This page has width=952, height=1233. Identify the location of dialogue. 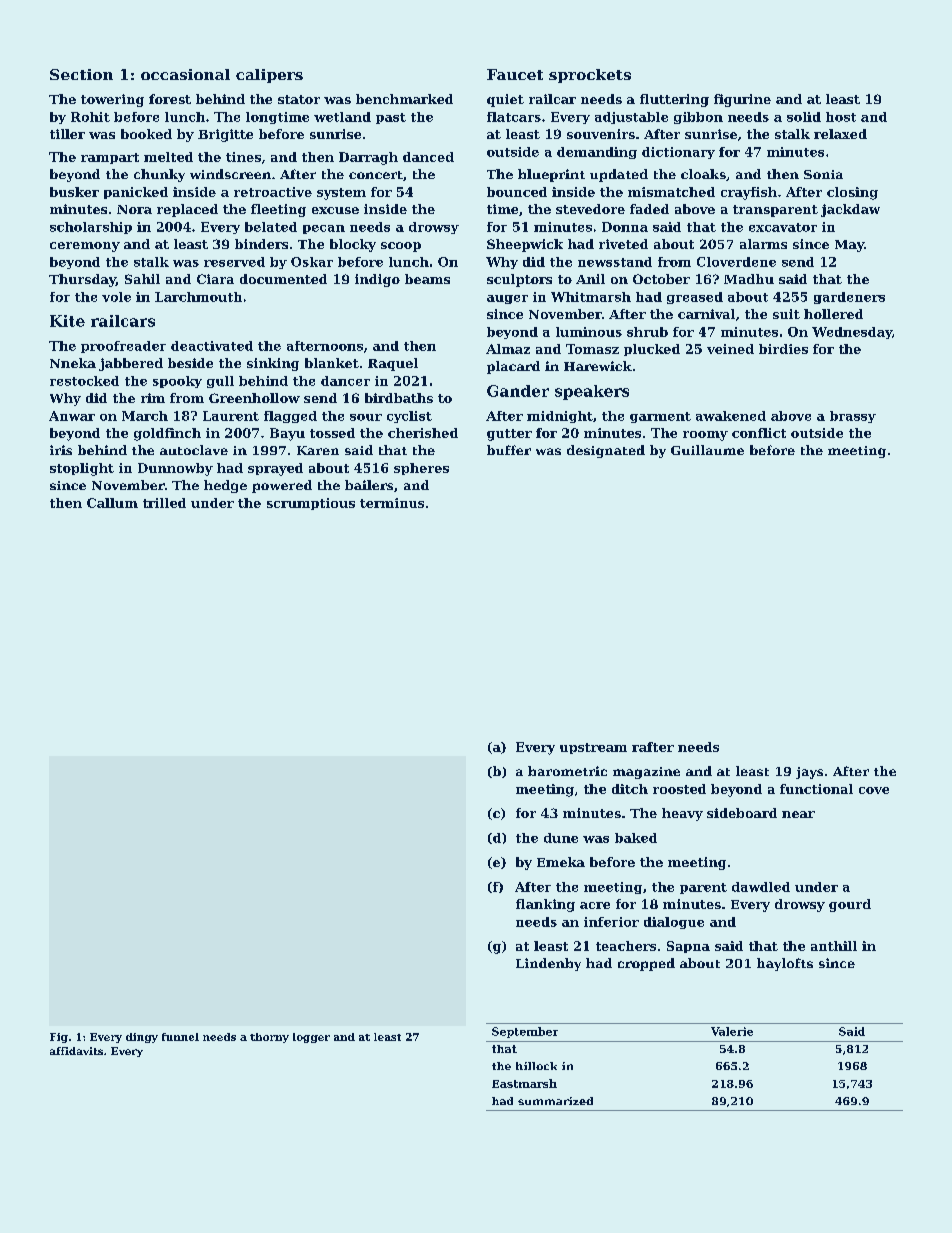
(674, 923).
